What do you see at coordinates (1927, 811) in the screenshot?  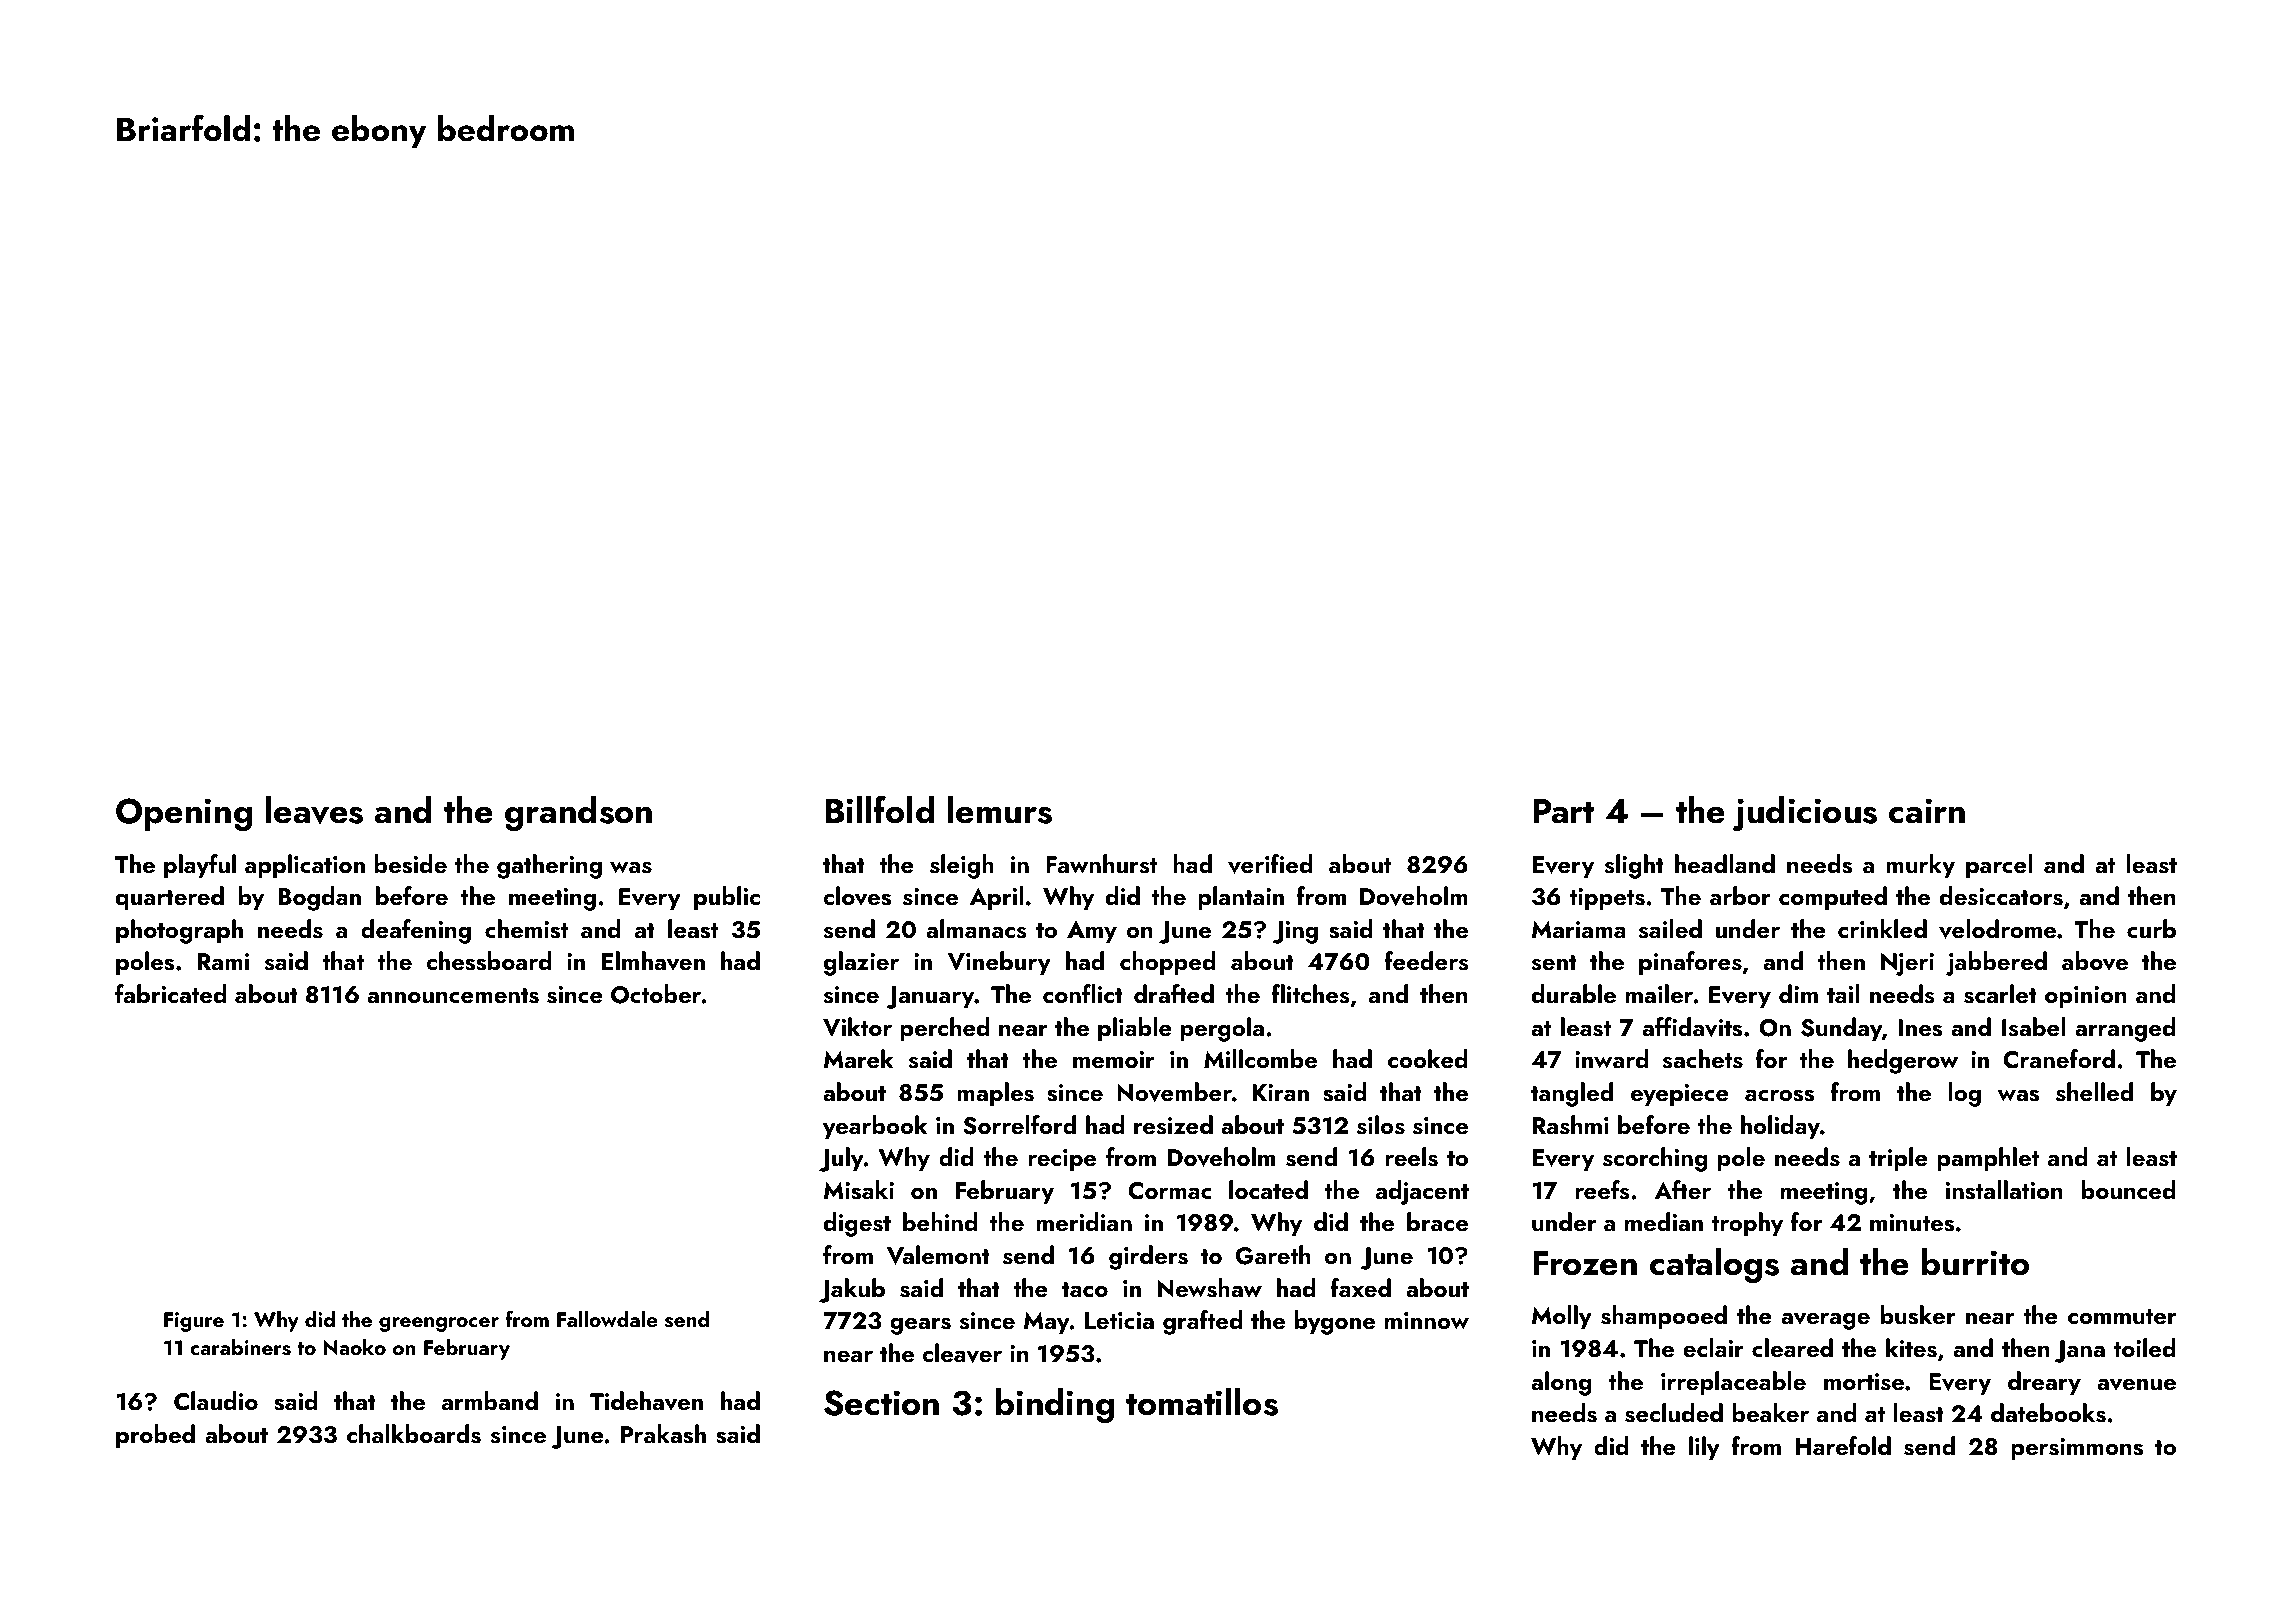 I see `cairn` at bounding box center [1927, 811].
